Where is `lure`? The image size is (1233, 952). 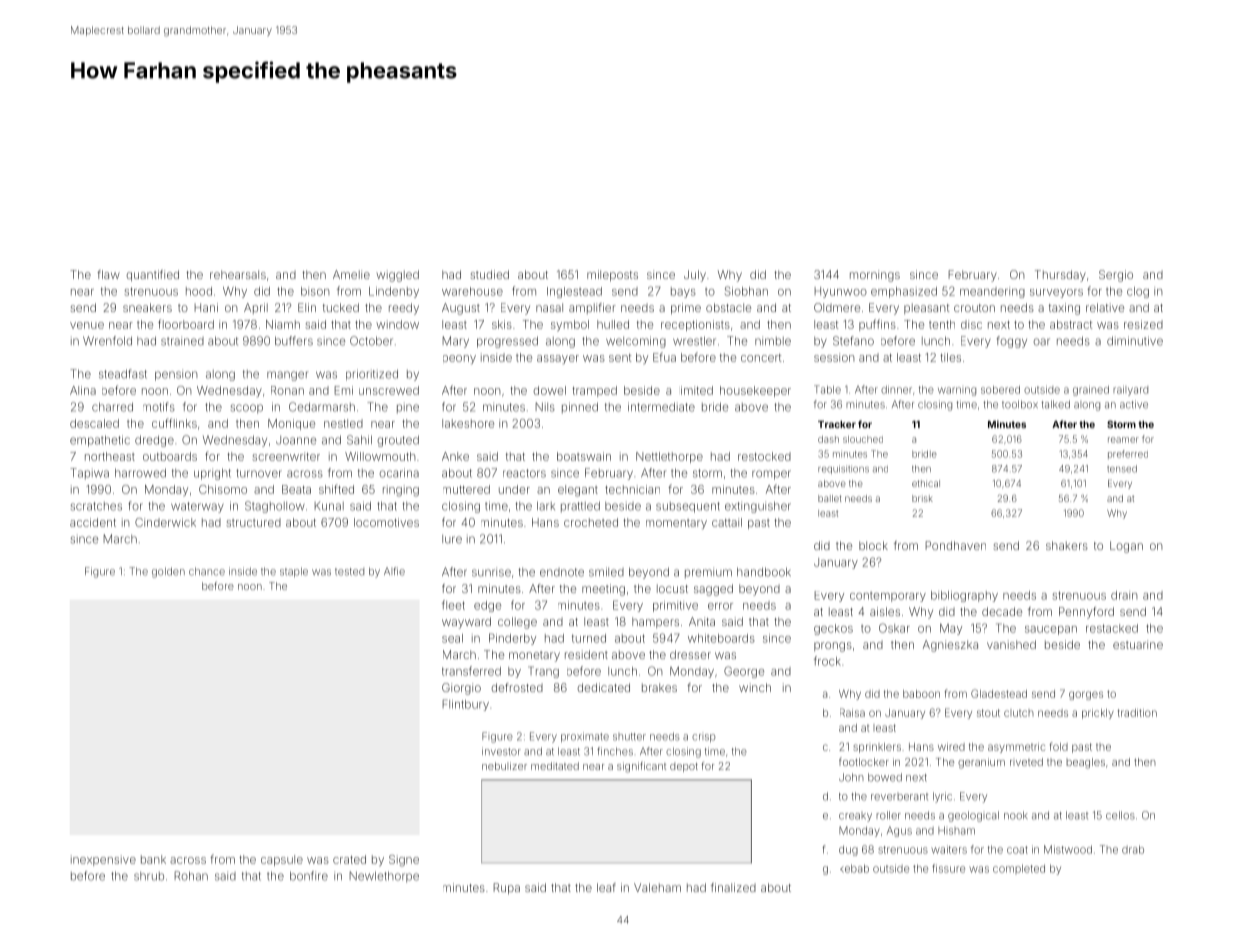 lure is located at coordinates (452, 539).
